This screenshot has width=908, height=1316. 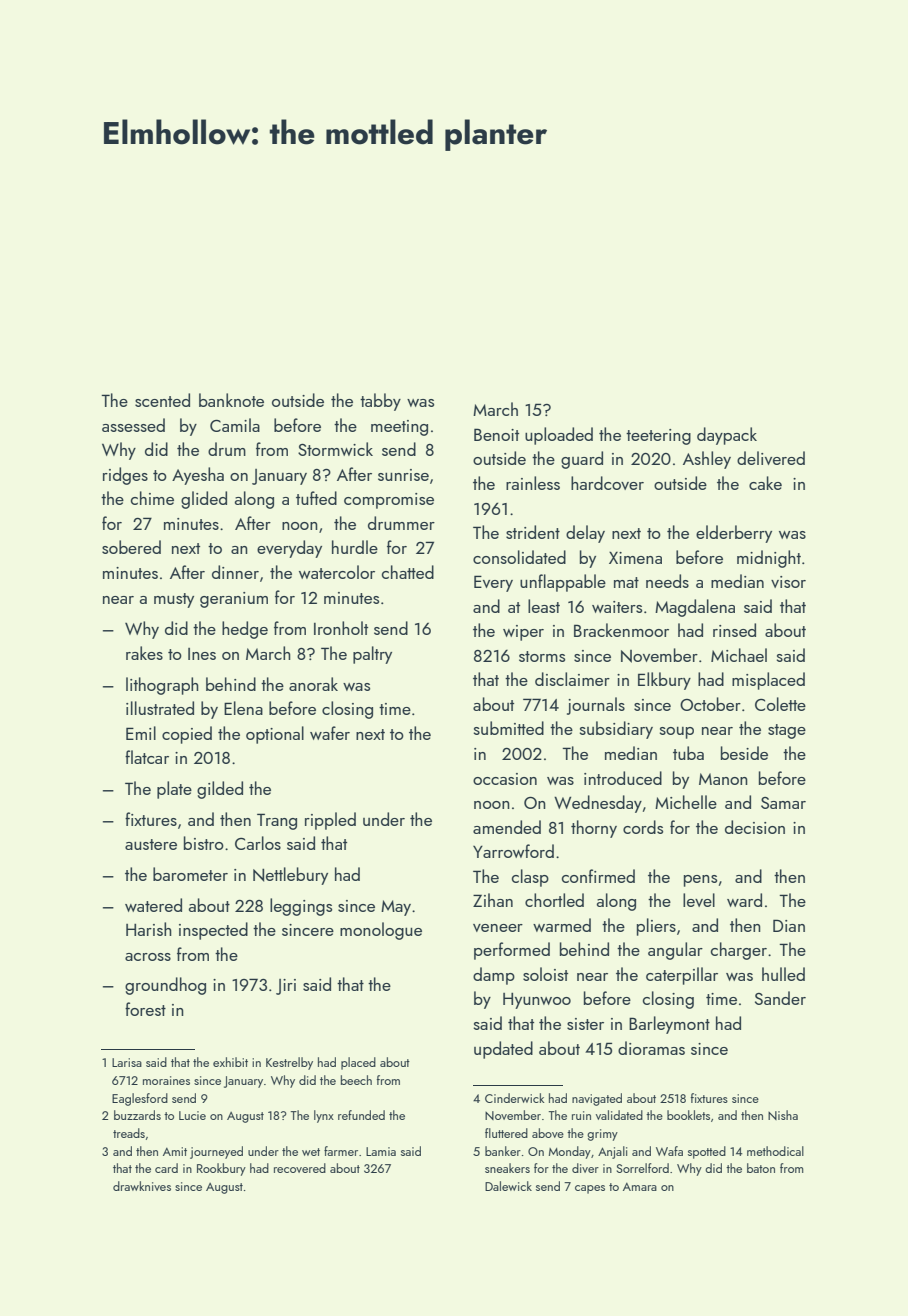 I want to click on subsidiary, so click(x=616, y=730).
